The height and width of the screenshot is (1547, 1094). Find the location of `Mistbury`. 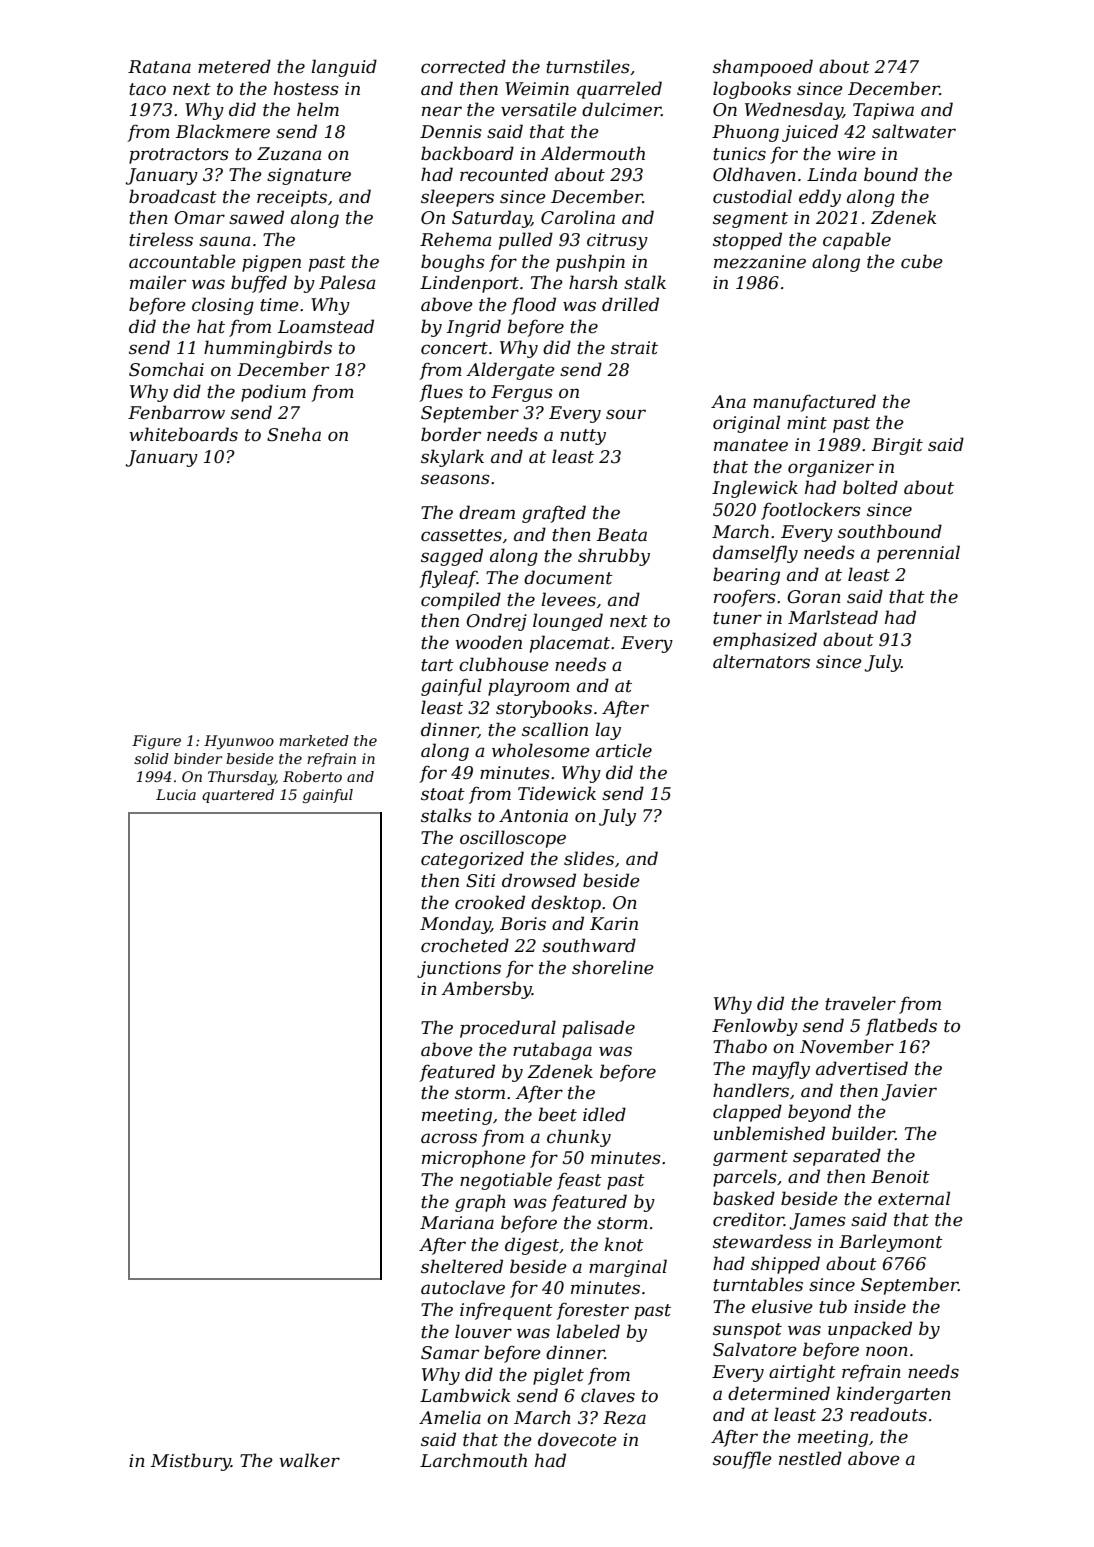

Mistbury is located at coordinates (191, 1462).
